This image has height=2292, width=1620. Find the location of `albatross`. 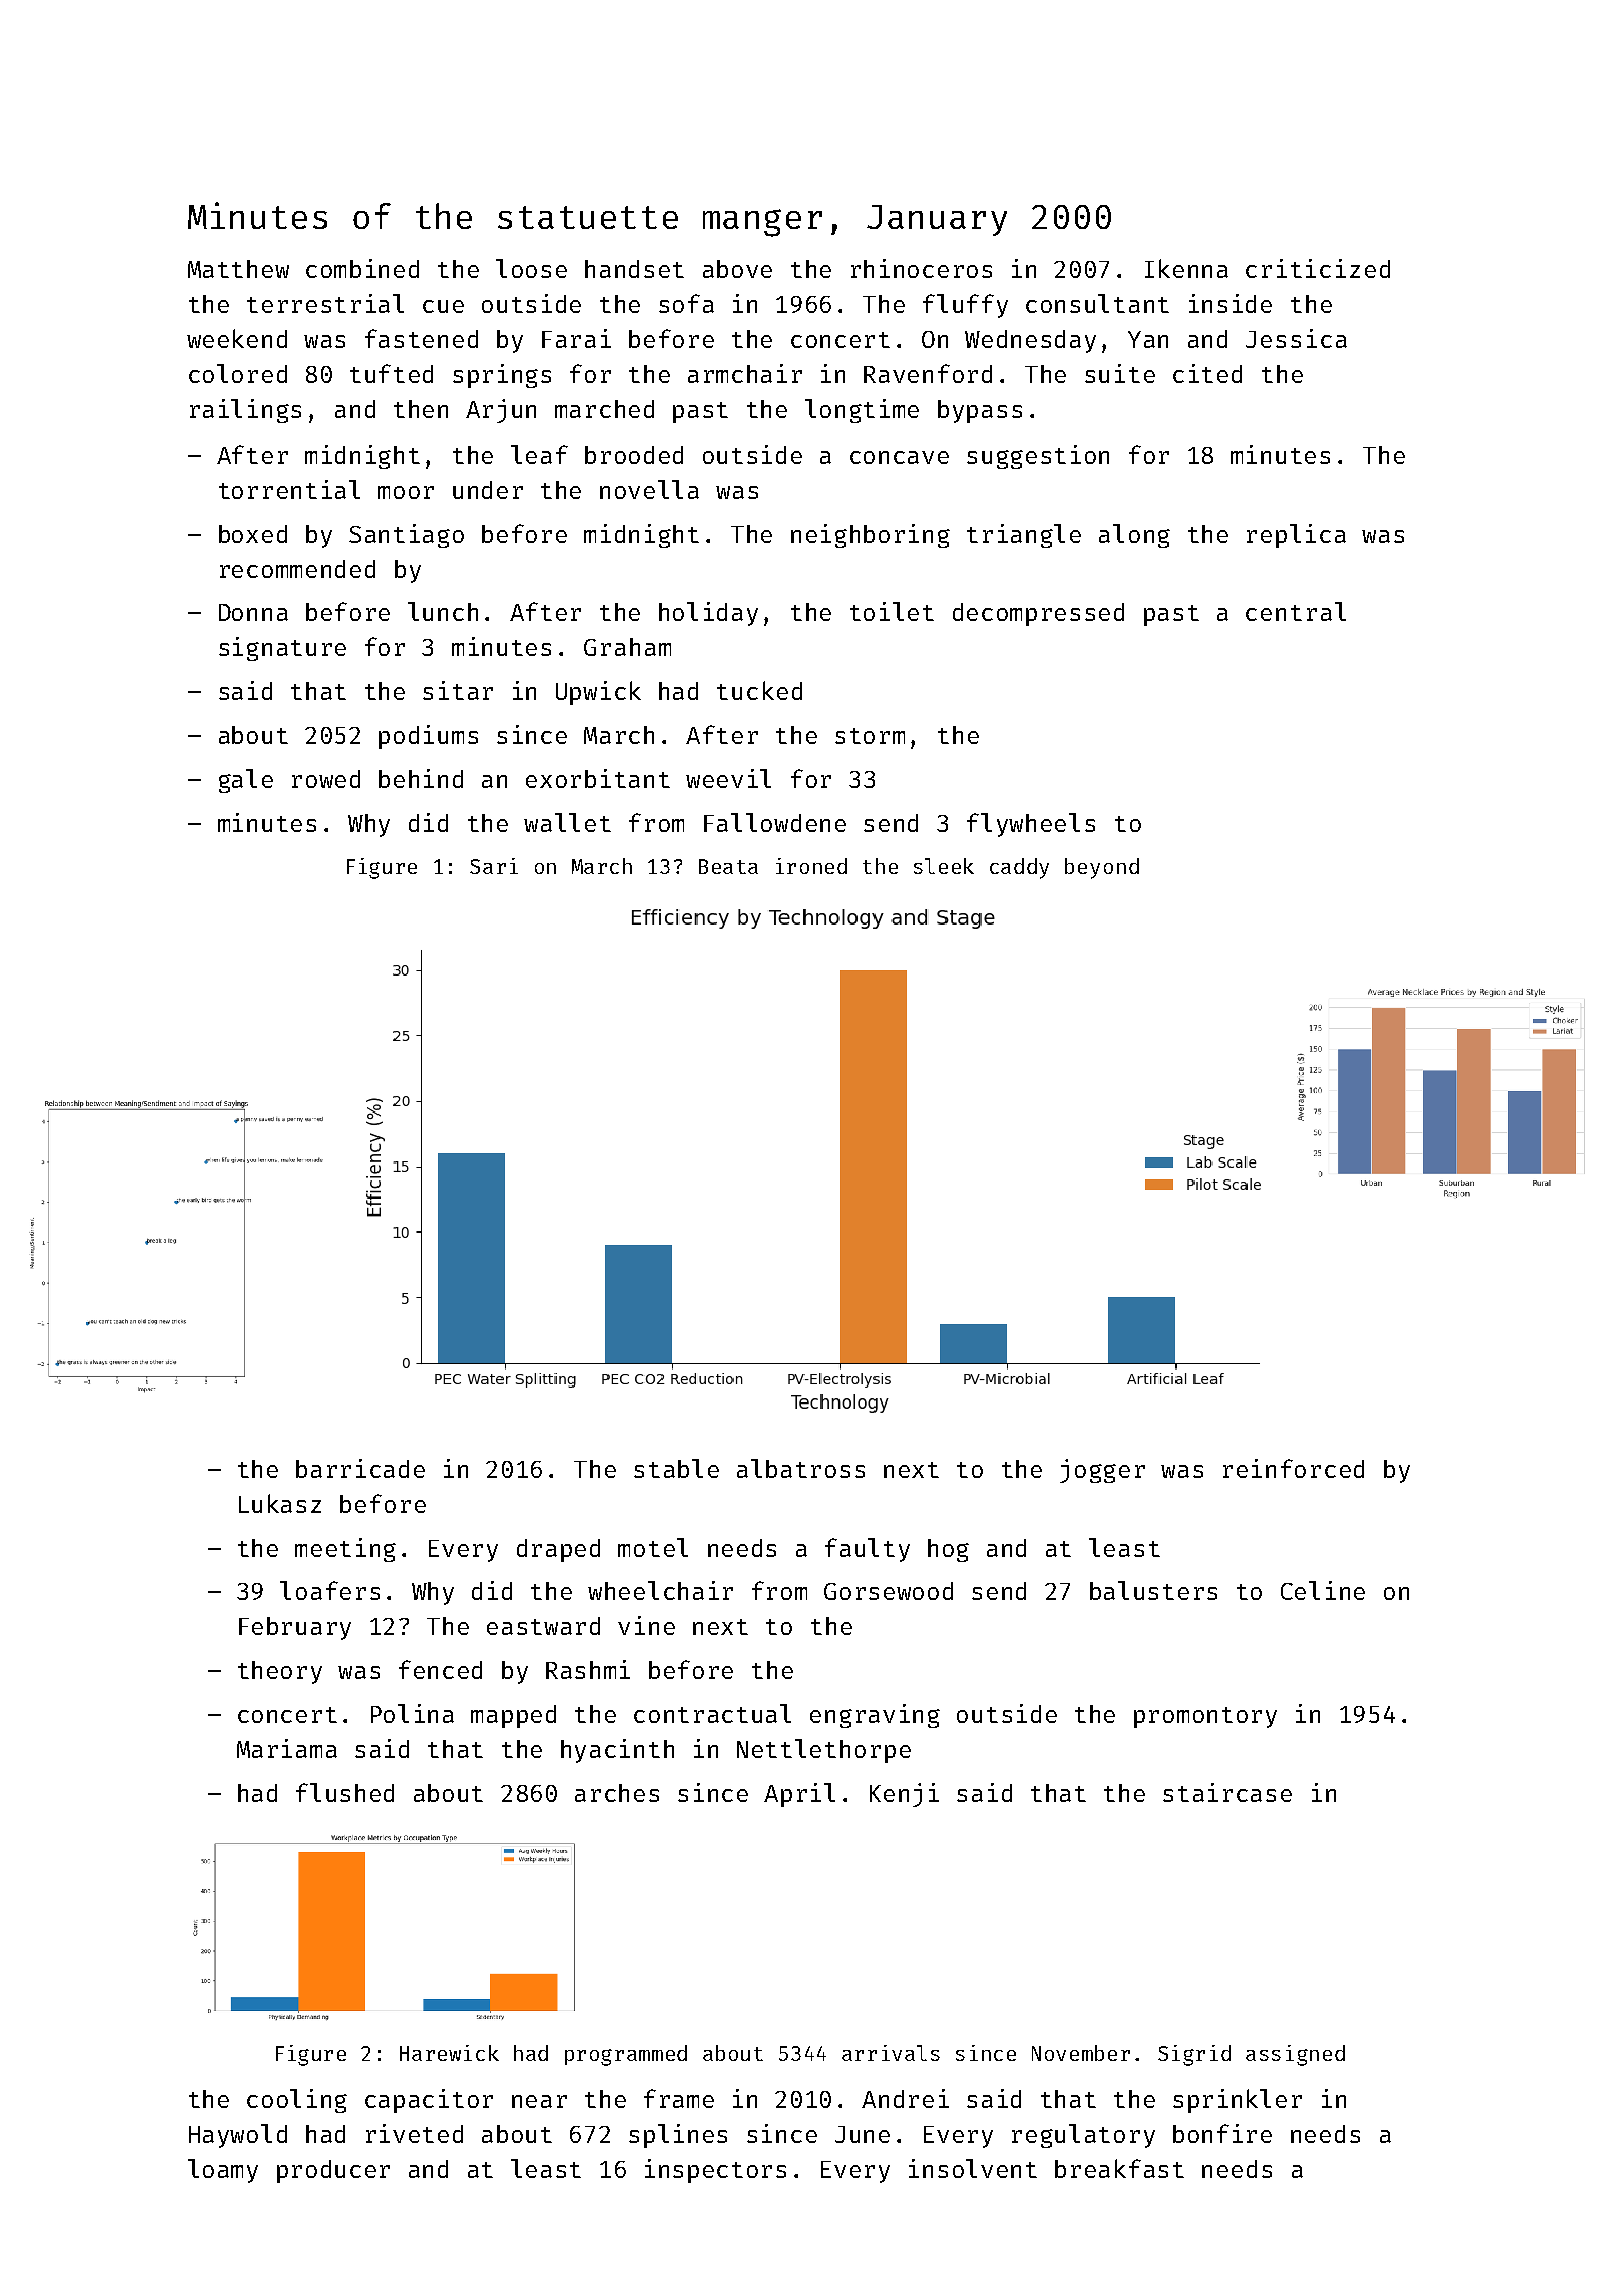

albatross is located at coordinates (801, 1468).
